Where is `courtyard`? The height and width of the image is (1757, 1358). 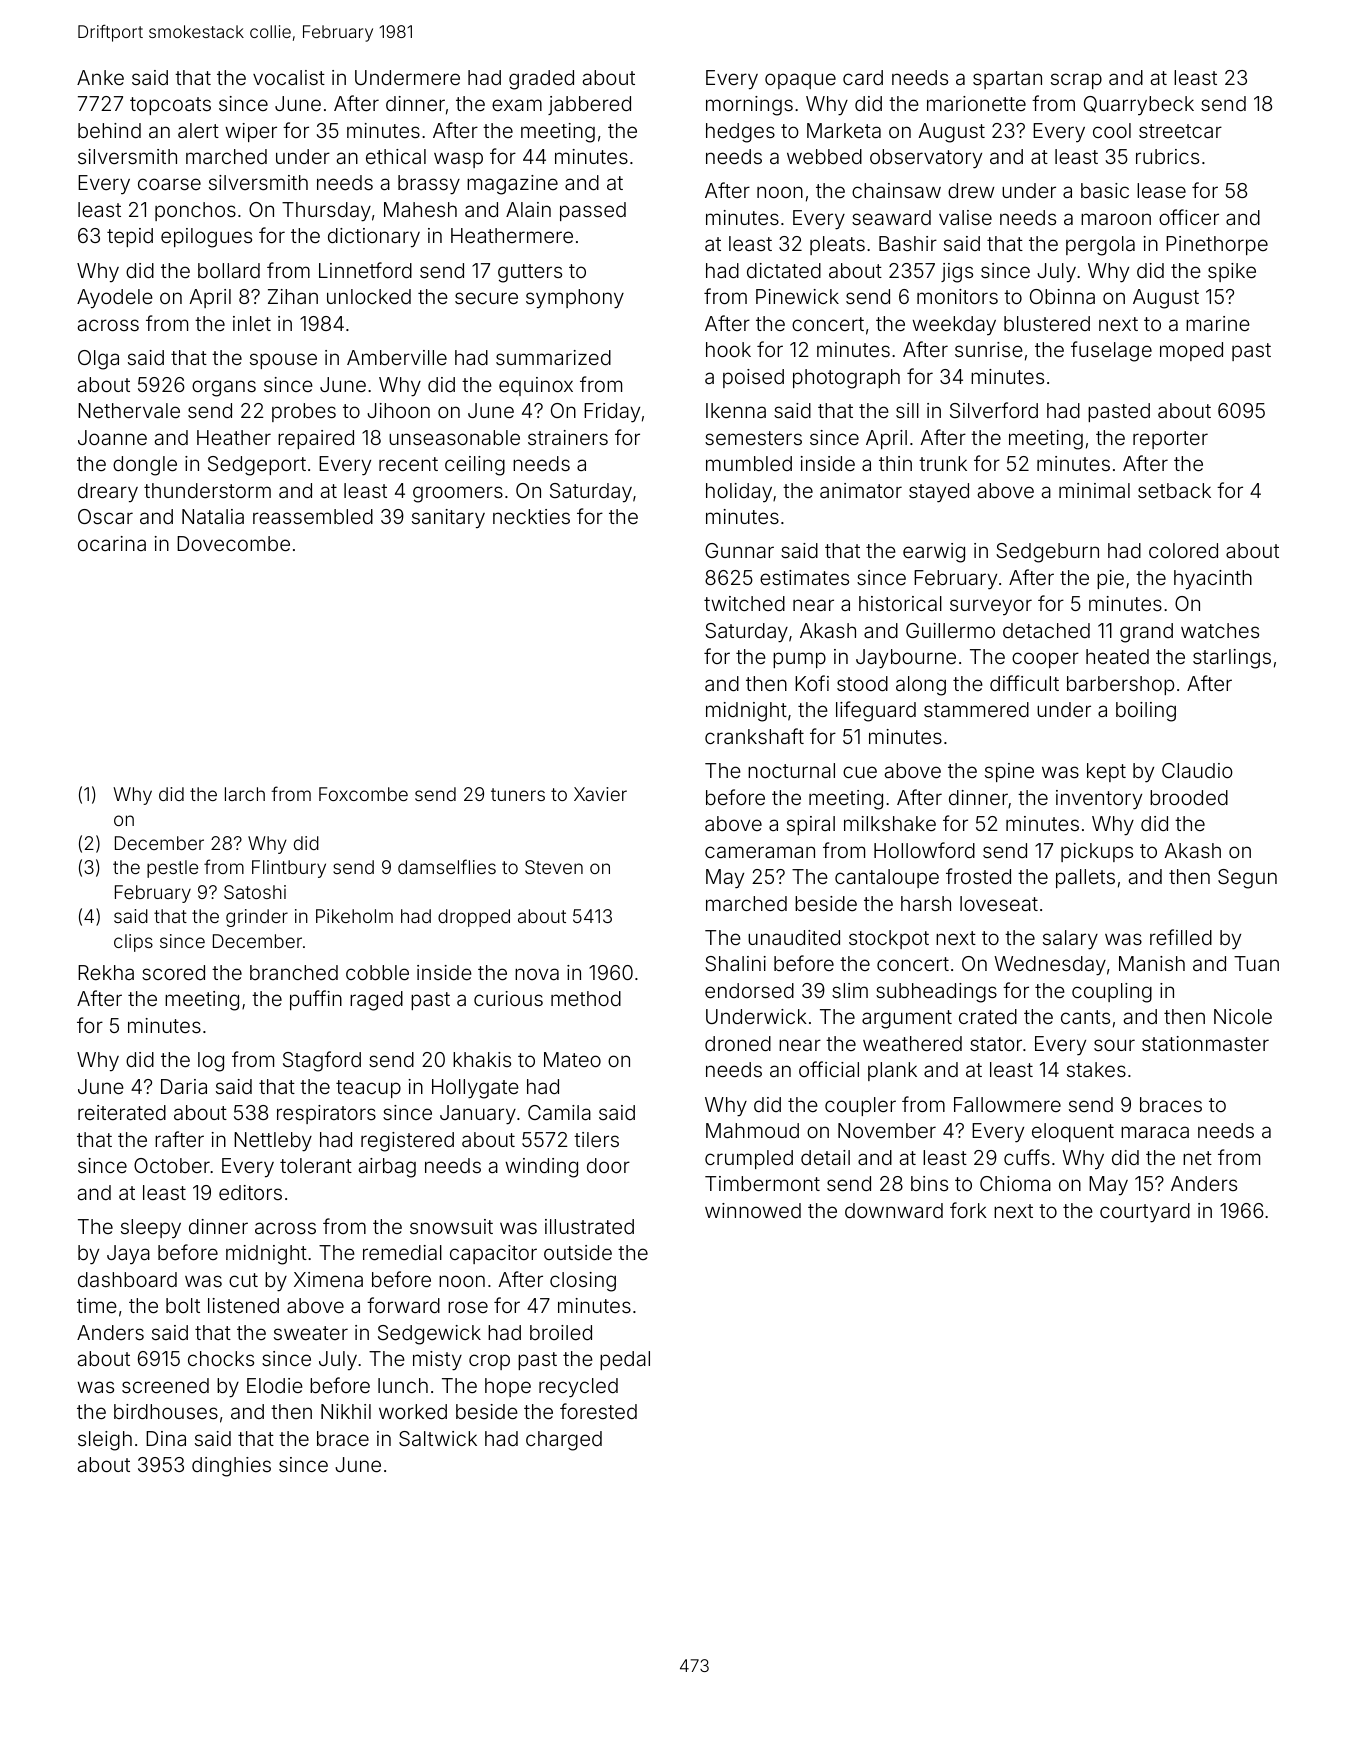 courtyard is located at coordinates (1145, 1213).
